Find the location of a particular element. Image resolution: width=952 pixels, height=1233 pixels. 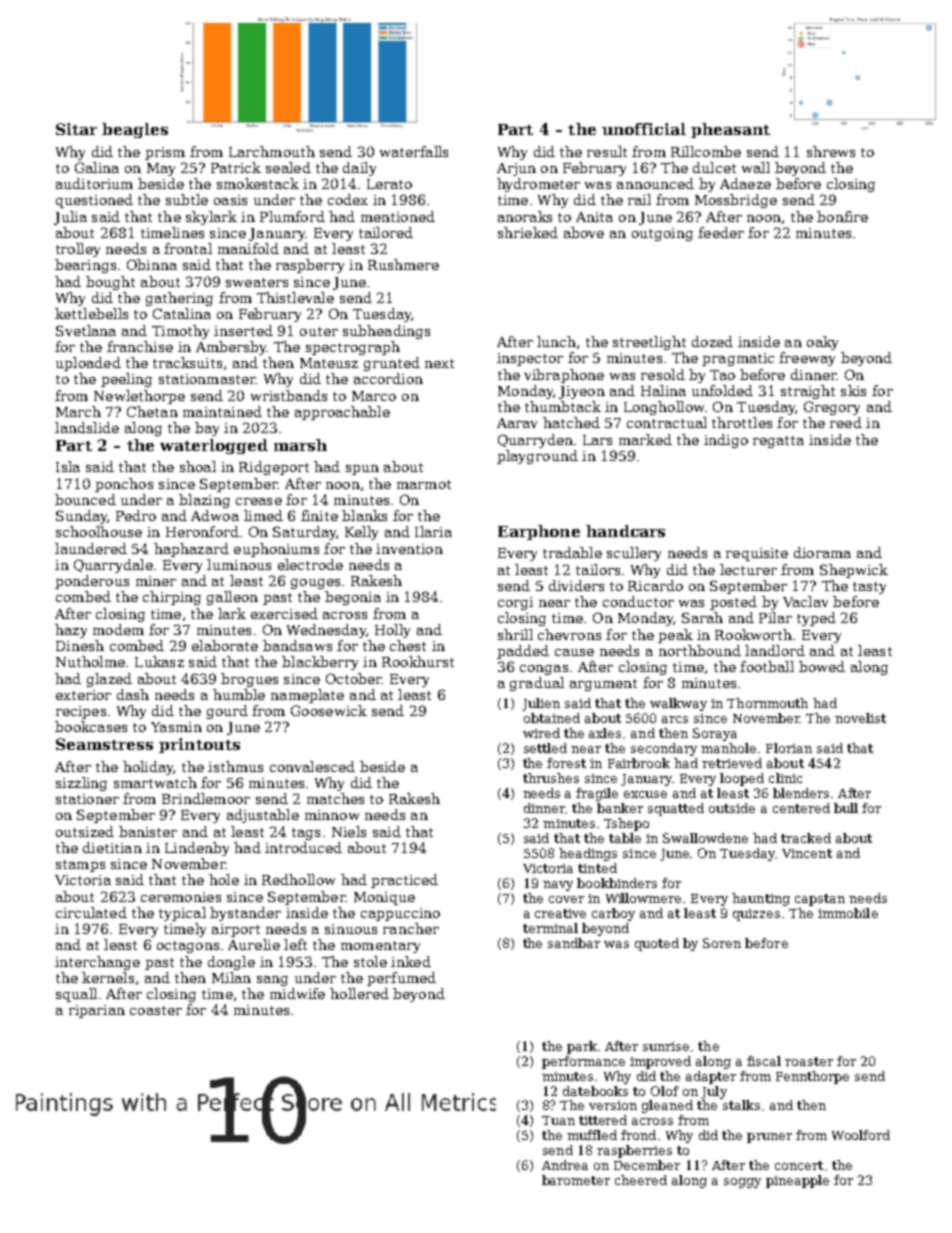

Sarah is located at coordinates (702, 617).
